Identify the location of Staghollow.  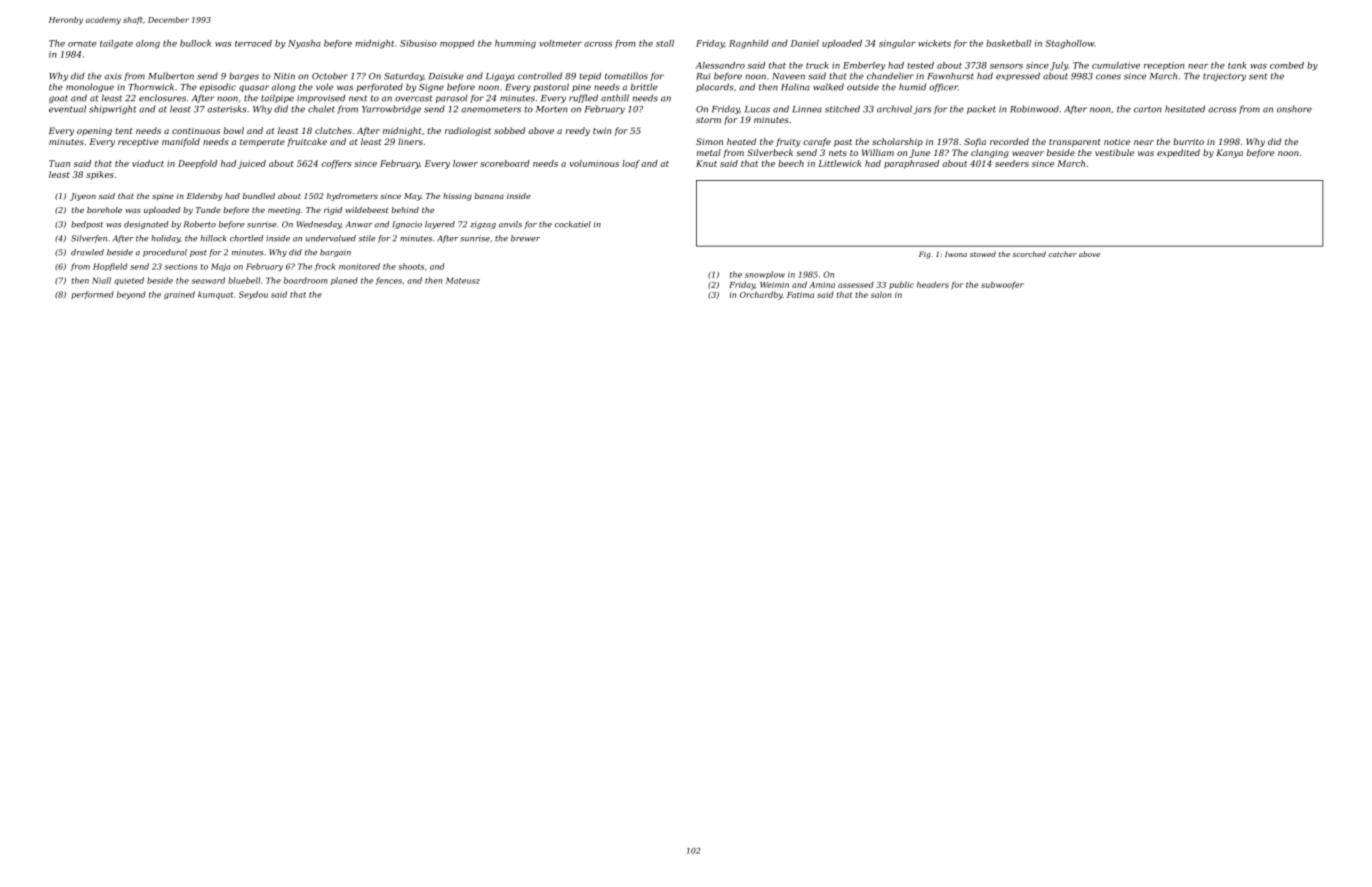
(1070, 44).
